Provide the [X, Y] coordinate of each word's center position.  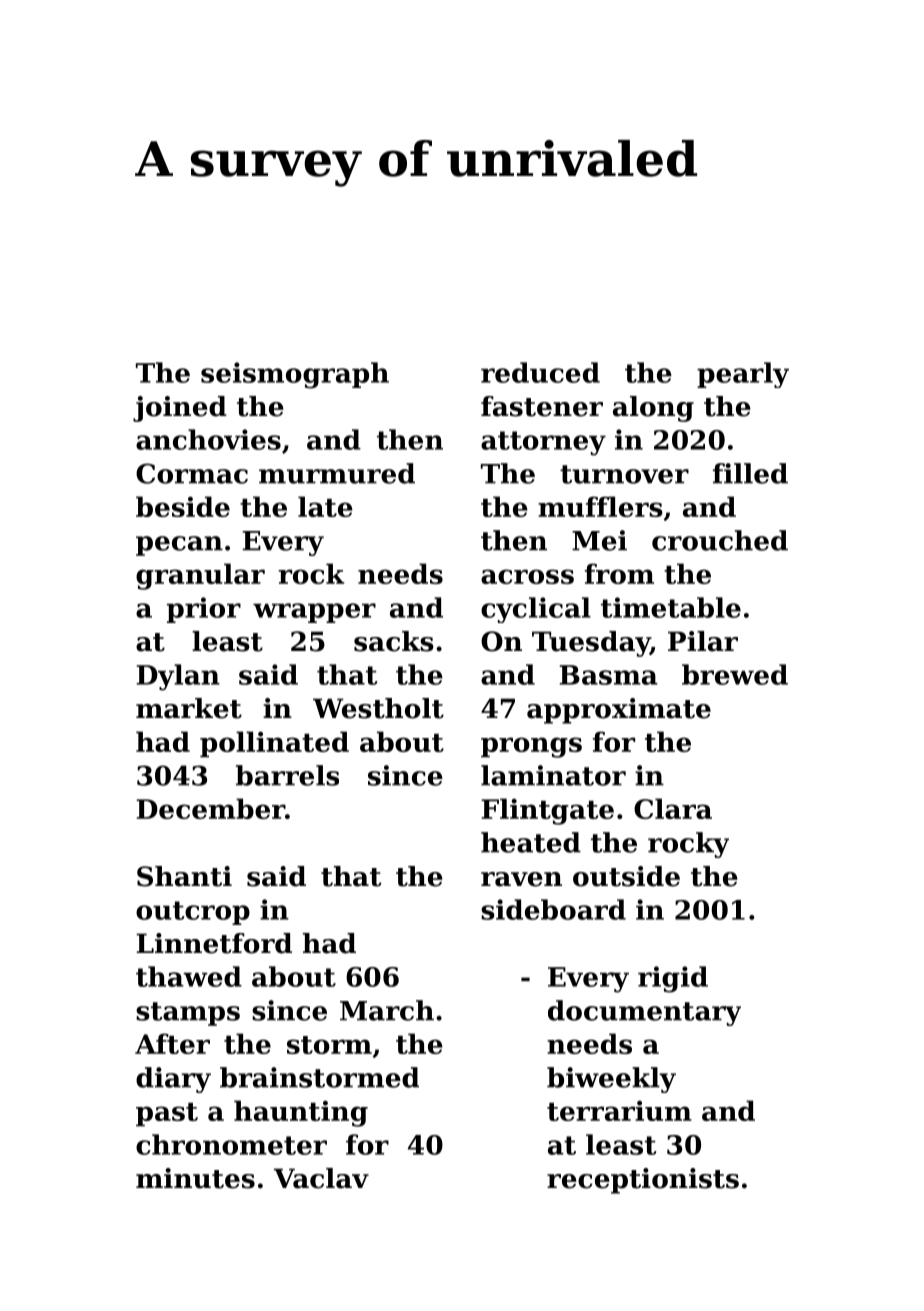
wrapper [314, 613]
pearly [743, 375]
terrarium [619, 1110]
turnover [624, 474]
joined [180, 409]
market [189, 708]
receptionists [643, 1181]
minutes [195, 1178]
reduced [540, 372]
